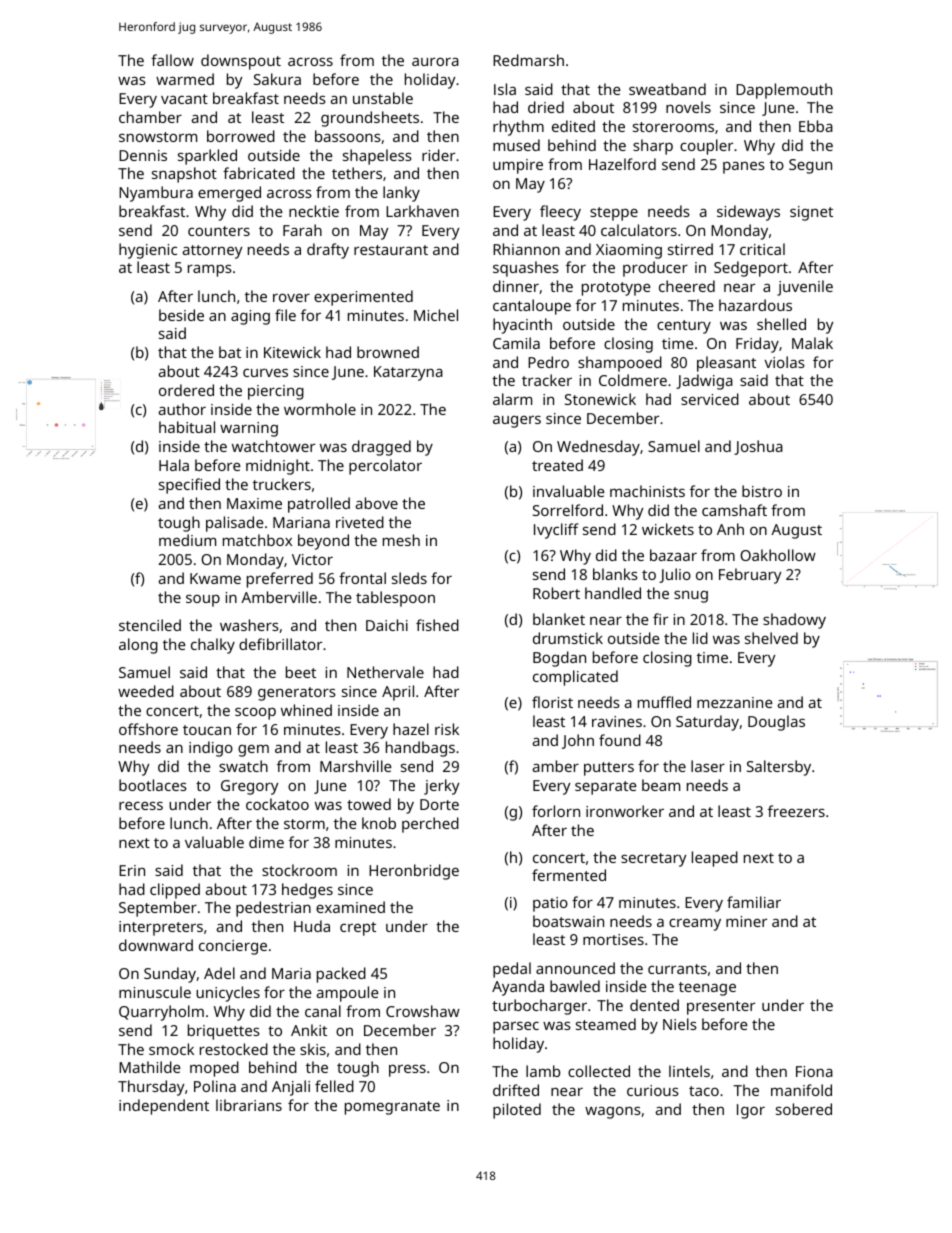 Image resolution: width=952 pixels, height=1233 pixels. Describe the element at coordinates (309, 1030) in the screenshot. I see `Ankit` at that location.
